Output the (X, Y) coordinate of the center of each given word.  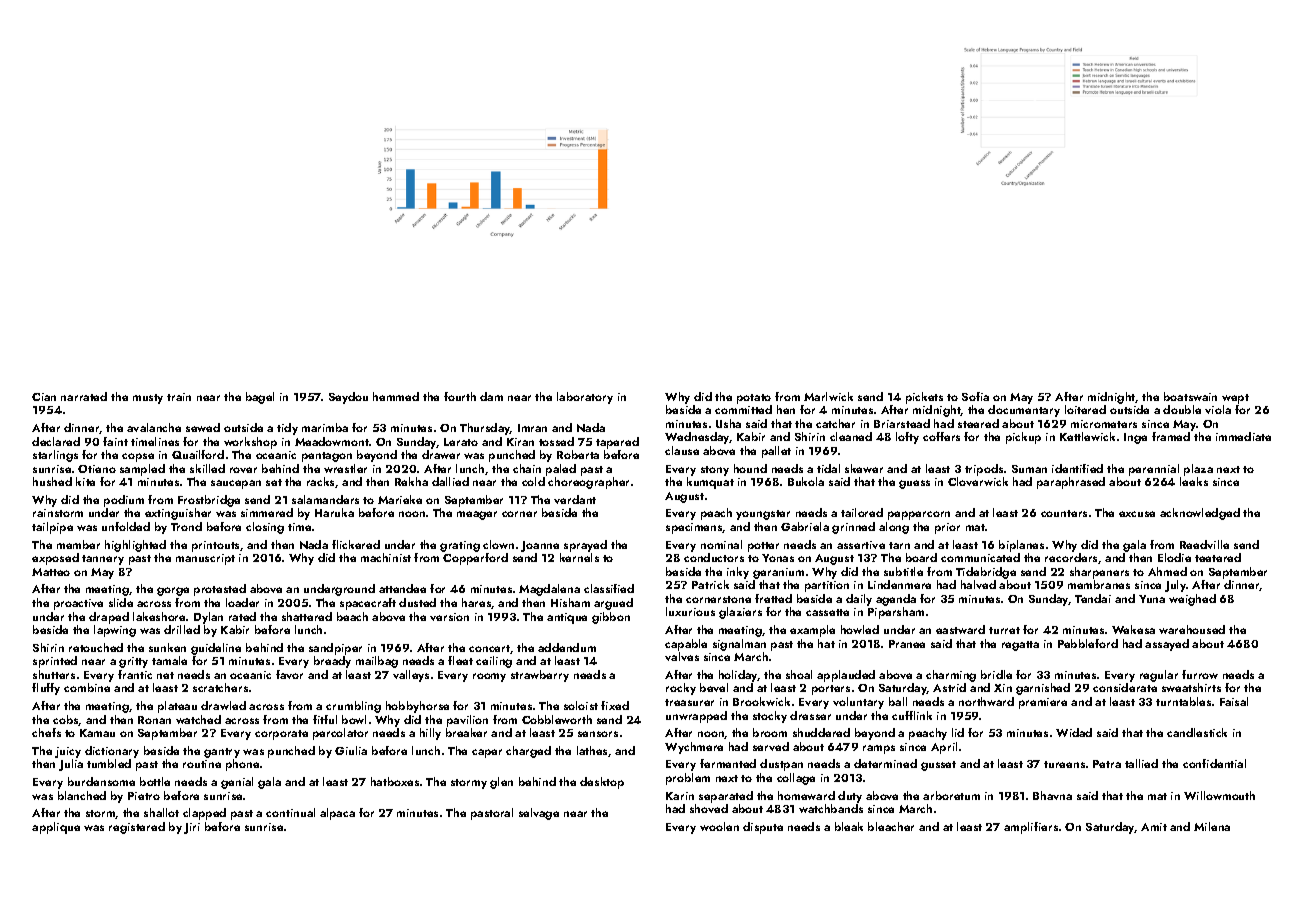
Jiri (192, 828)
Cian (44, 397)
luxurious (690, 611)
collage (796, 779)
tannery (103, 560)
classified (609, 588)
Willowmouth (1219, 795)
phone (242, 765)
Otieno (97, 469)
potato (754, 399)
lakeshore (159, 616)
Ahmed (1167, 571)
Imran (532, 428)
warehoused (1192, 629)
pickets (924, 398)
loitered (1085, 409)
